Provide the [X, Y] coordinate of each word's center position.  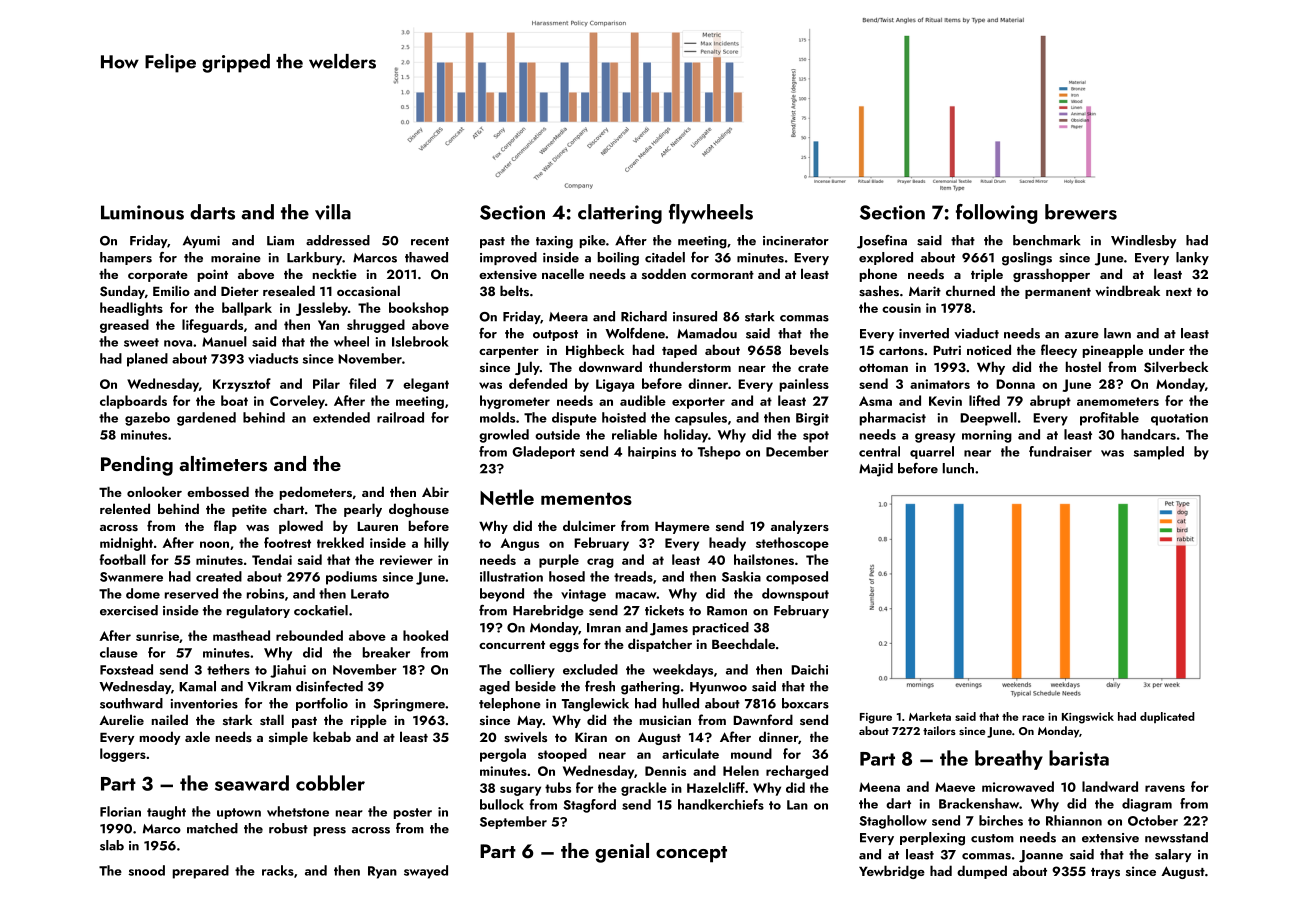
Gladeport [543, 452]
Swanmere [131, 577]
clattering [620, 214]
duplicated [1167, 717]
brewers [1081, 212]
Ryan [382, 872]
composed [797, 578]
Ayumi [201, 242]
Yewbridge [892, 872]
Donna [1015, 384]
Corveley [297, 402]
